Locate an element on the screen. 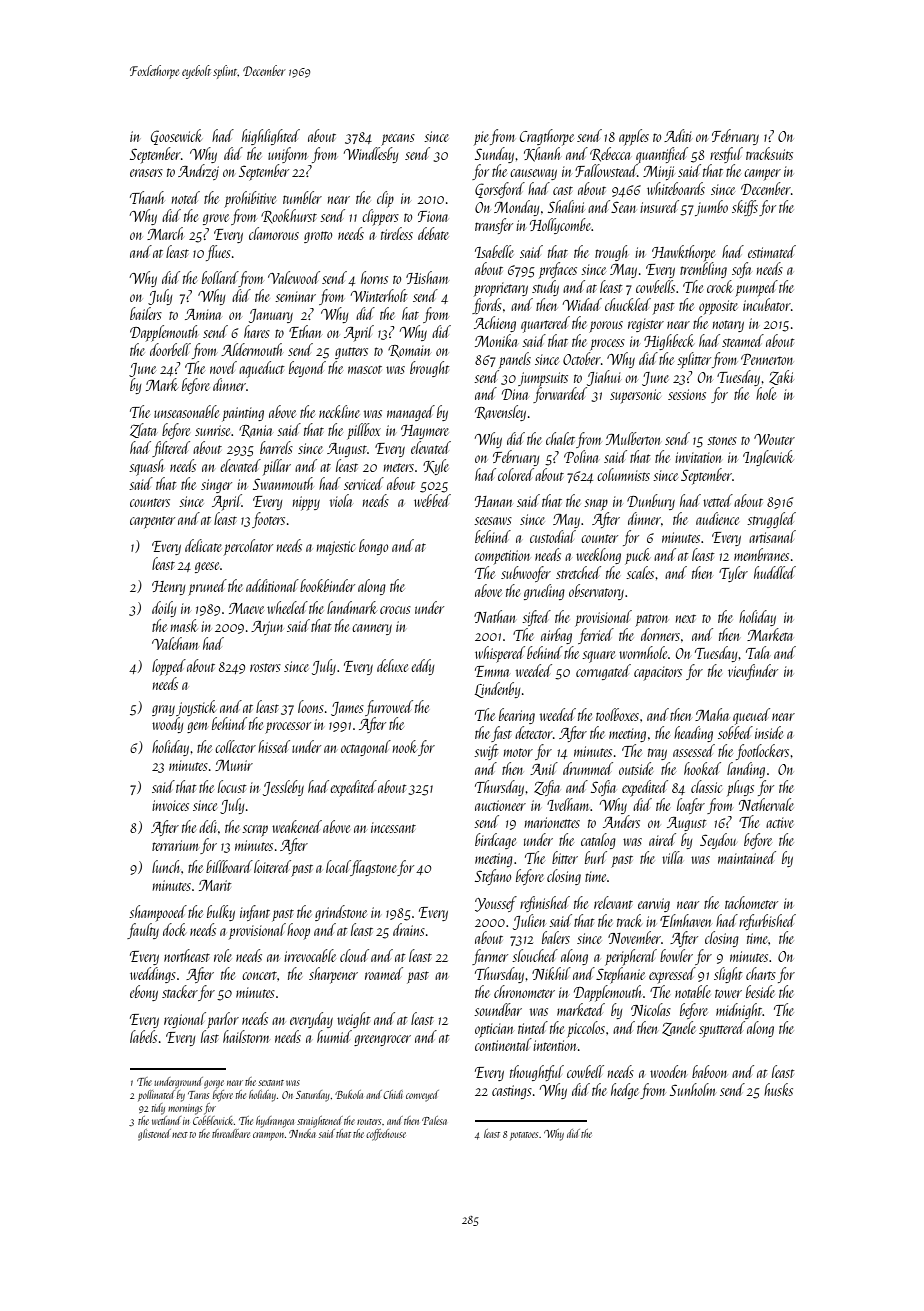  prohibitive is located at coordinates (250, 199).
